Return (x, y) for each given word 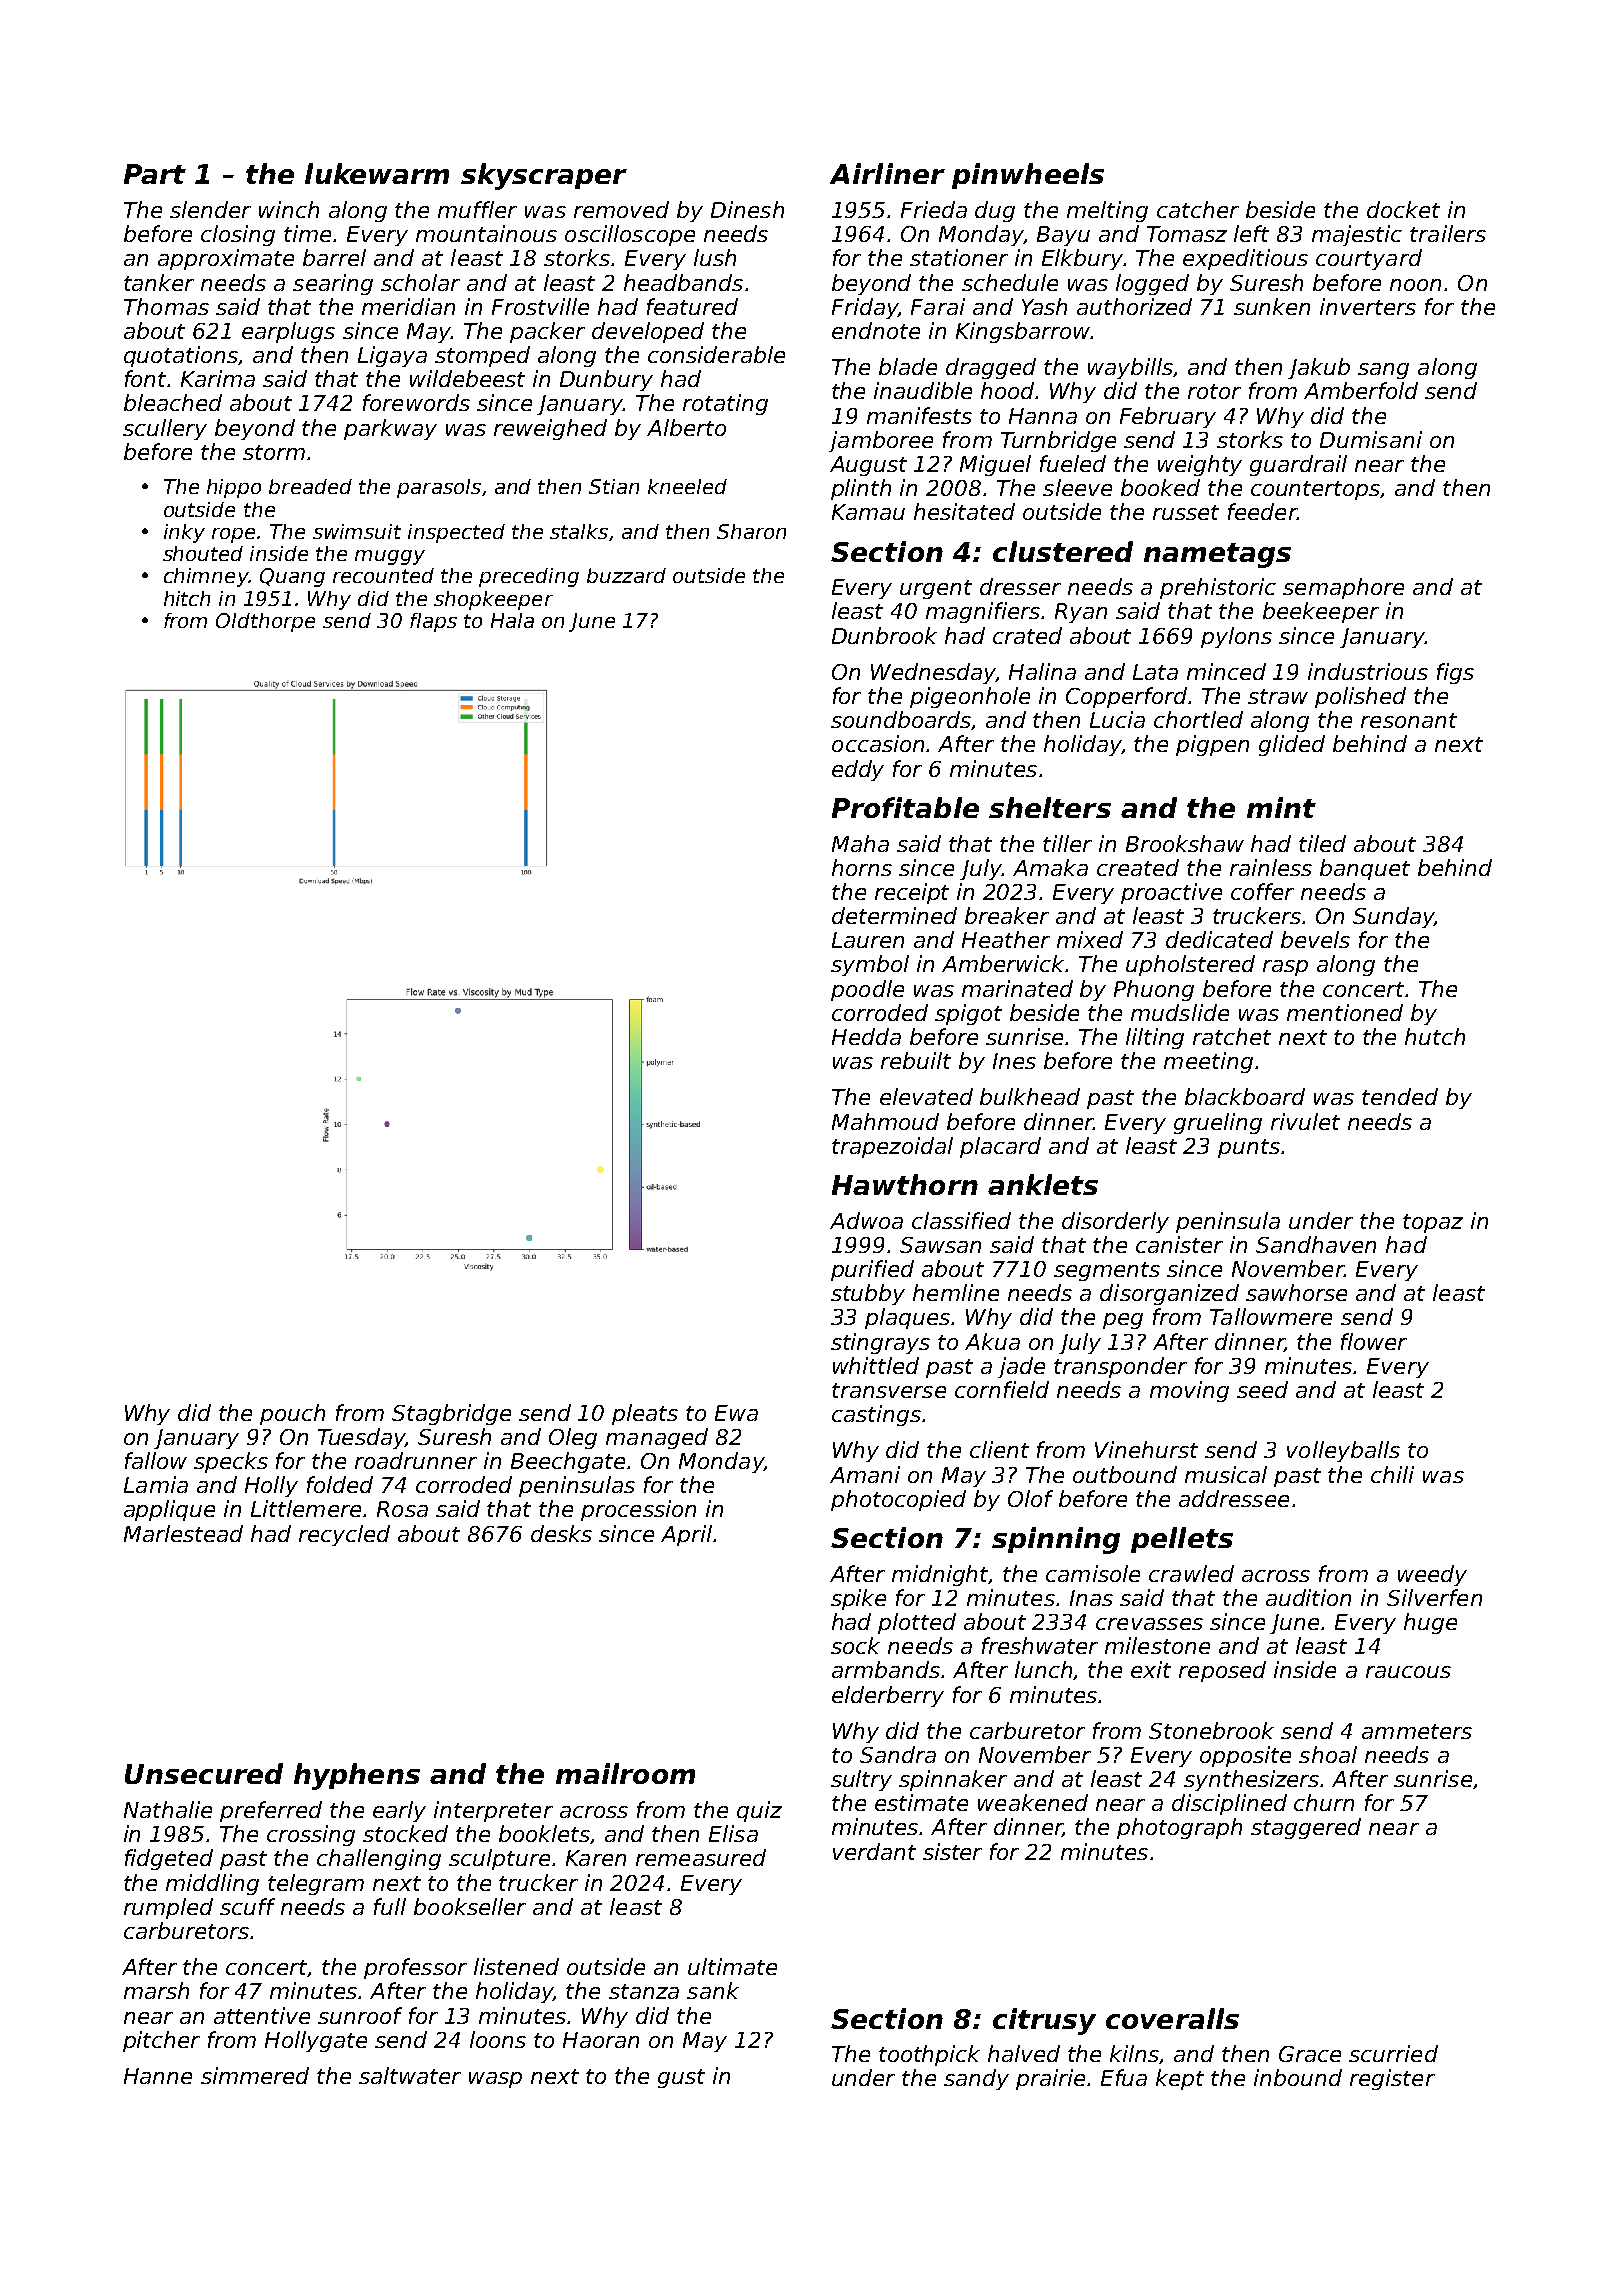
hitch (187, 598)
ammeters (1417, 1731)
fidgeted (169, 1859)
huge (1430, 1623)
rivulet (1305, 1121)
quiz (759, 1811)
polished (1360, 697)
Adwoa (866, 1220)
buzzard (626, 575)
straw (1278, 696)
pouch (292, 1414)
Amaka (1050, 867)
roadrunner (416, 1460)
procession (638, 1510)
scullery (165, 429)
